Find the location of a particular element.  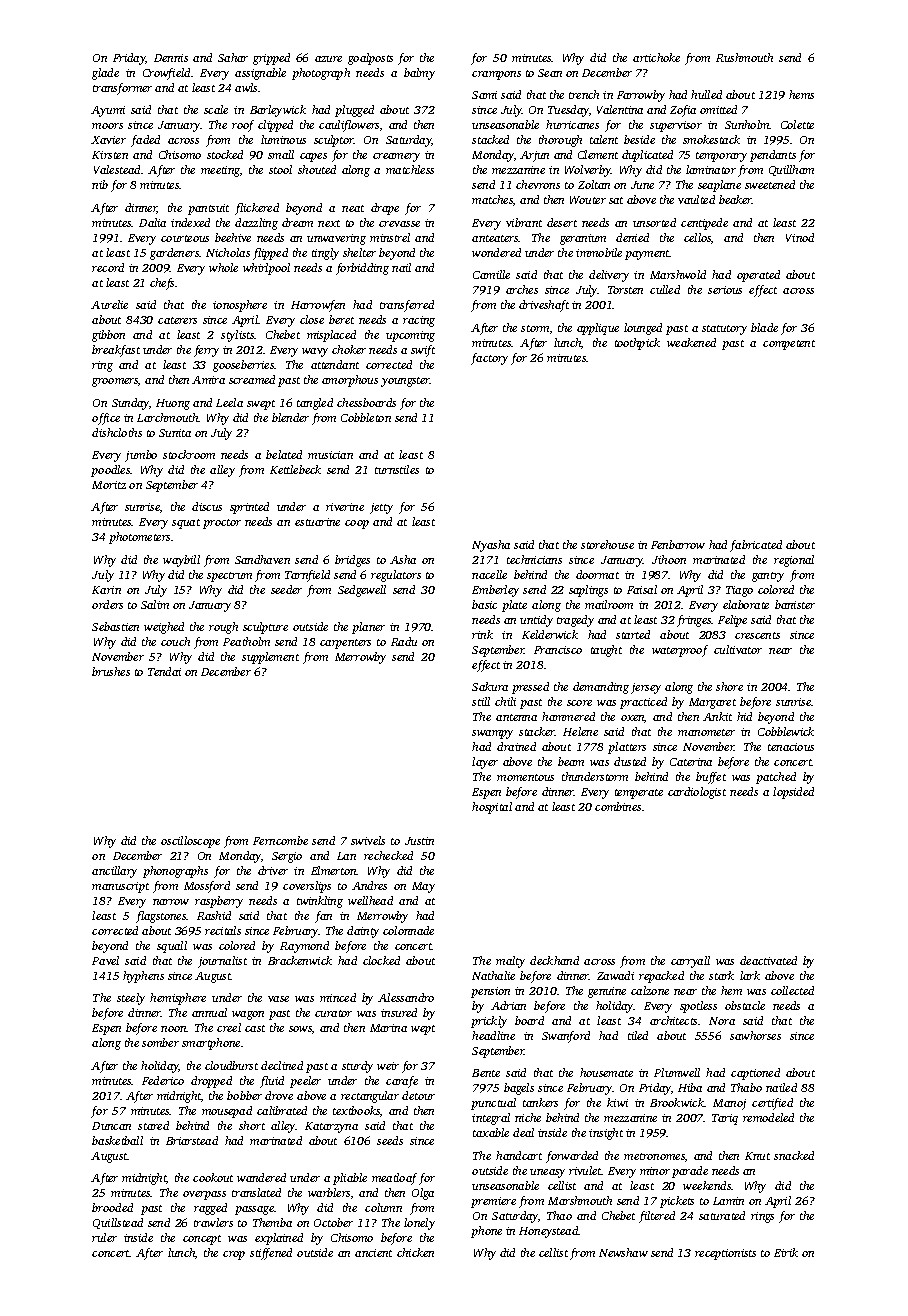

sweetened is located at coordinates (770, 184).
